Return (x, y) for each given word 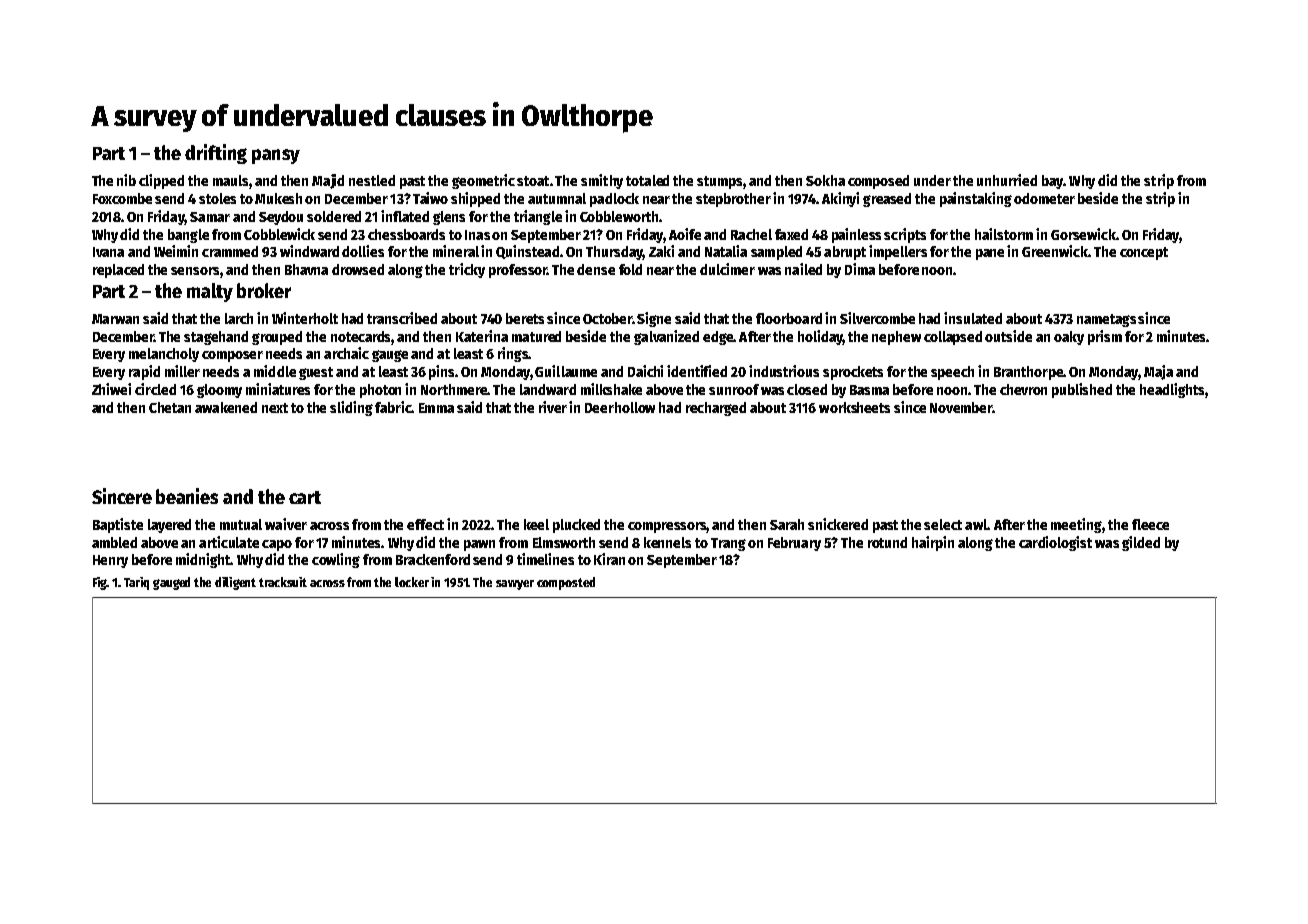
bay (1052, 182)
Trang (728, 544)
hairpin (933, 543)
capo (277, 545)
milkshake (611, 389)
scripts (905, 235)
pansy (276, 156)
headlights (1172, 390)
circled (155, 389)
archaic (346, 353)
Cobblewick (279, 234)
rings (513, 354)
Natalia (726, 251)
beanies (187, 496)
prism (1105, 337)
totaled (647, 180)
